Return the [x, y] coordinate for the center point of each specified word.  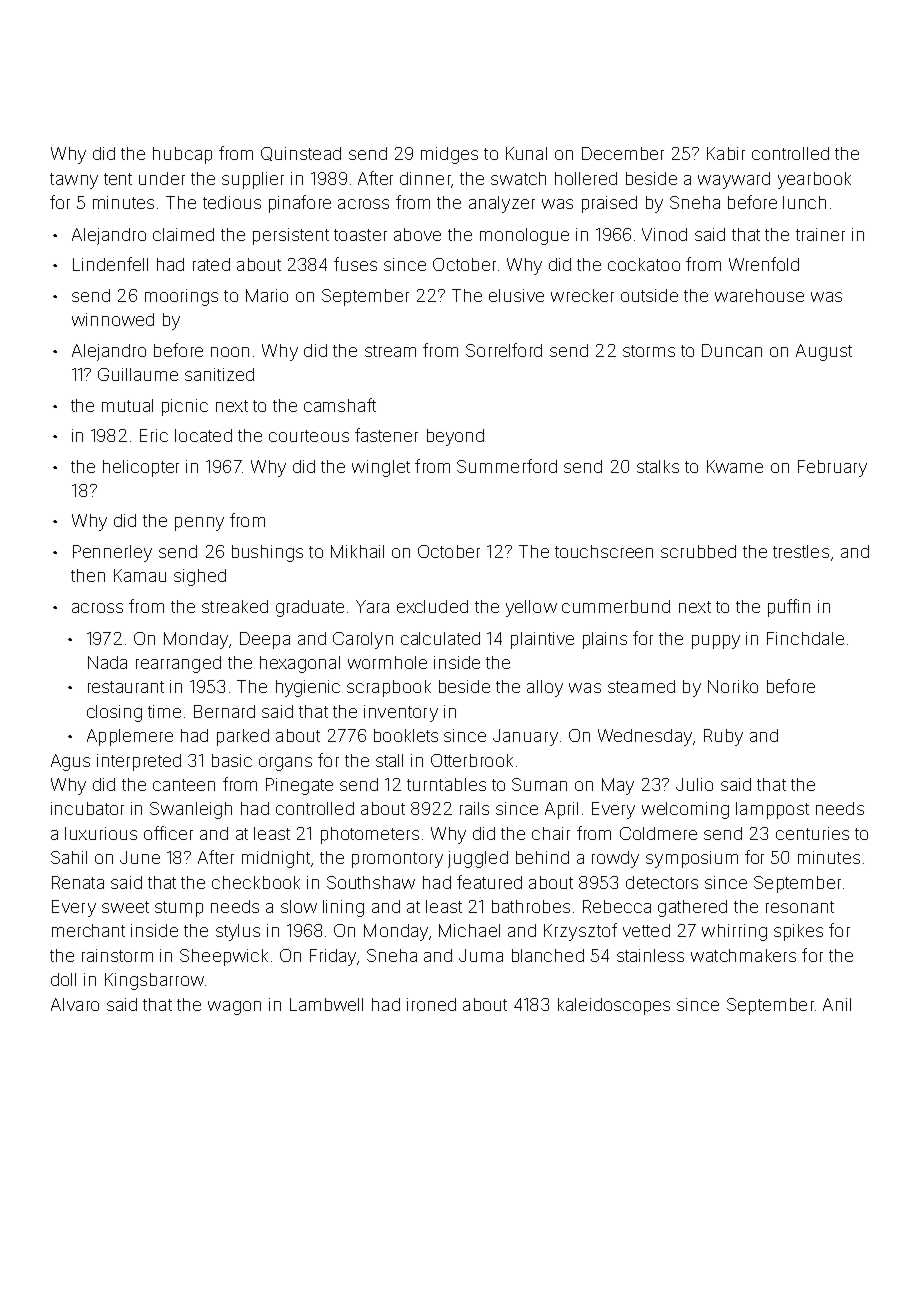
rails [474, 808]
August [824, 352]
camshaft [340, 405]
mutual [127, 405]
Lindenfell [110, 264]
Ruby [723, 737]
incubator [87, 808]
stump [179, 909]
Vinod [664, 234]
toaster [360, 235]
